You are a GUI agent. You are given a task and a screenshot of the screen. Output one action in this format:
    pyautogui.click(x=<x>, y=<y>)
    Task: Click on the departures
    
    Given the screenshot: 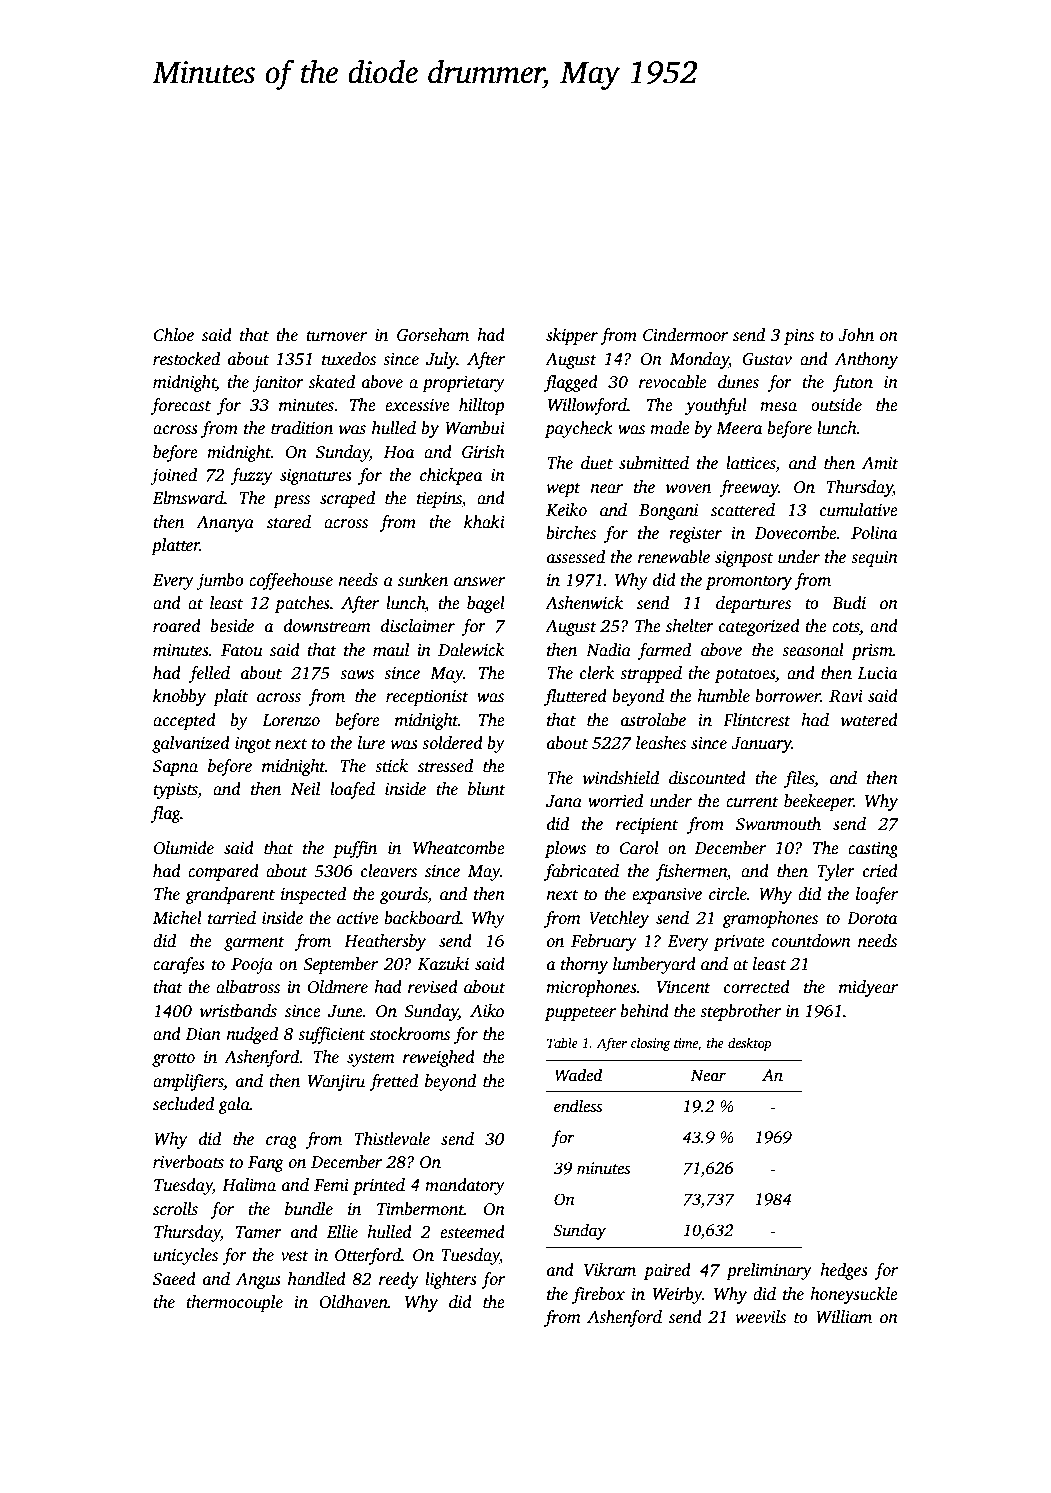 What is the action you would take?
    pyautogui.click(x=753, y=604)
